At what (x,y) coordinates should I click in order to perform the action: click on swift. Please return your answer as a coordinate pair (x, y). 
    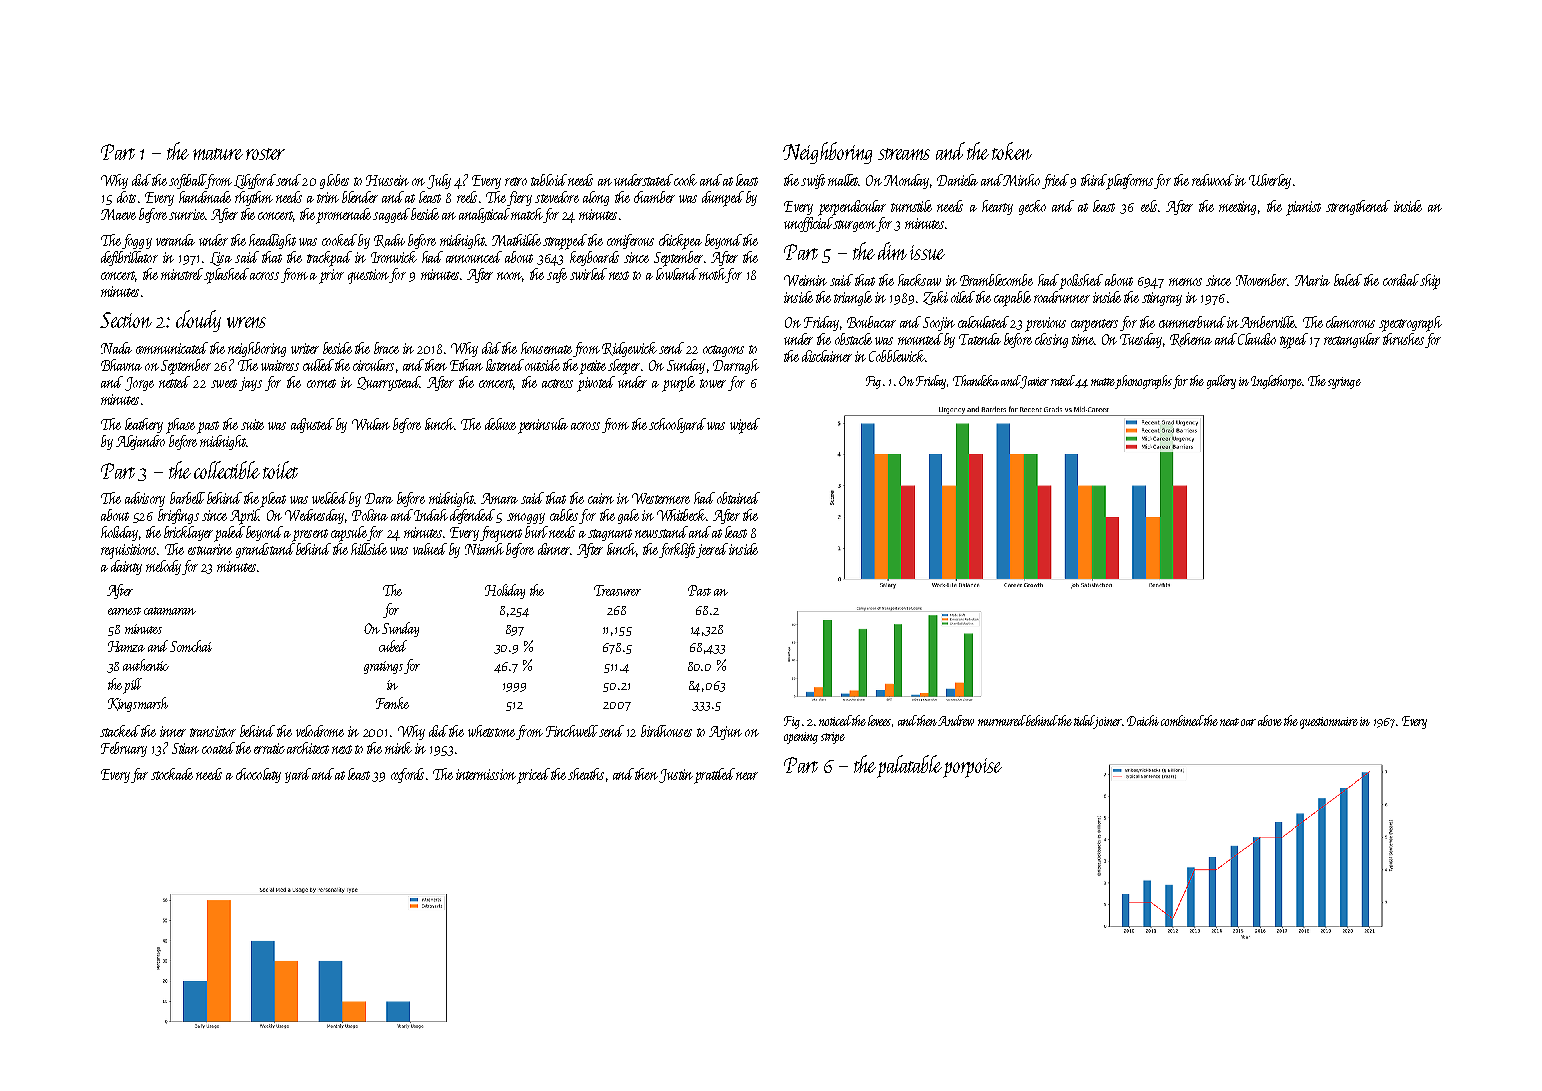
    Looking at the image, I should click on (813, 181).
